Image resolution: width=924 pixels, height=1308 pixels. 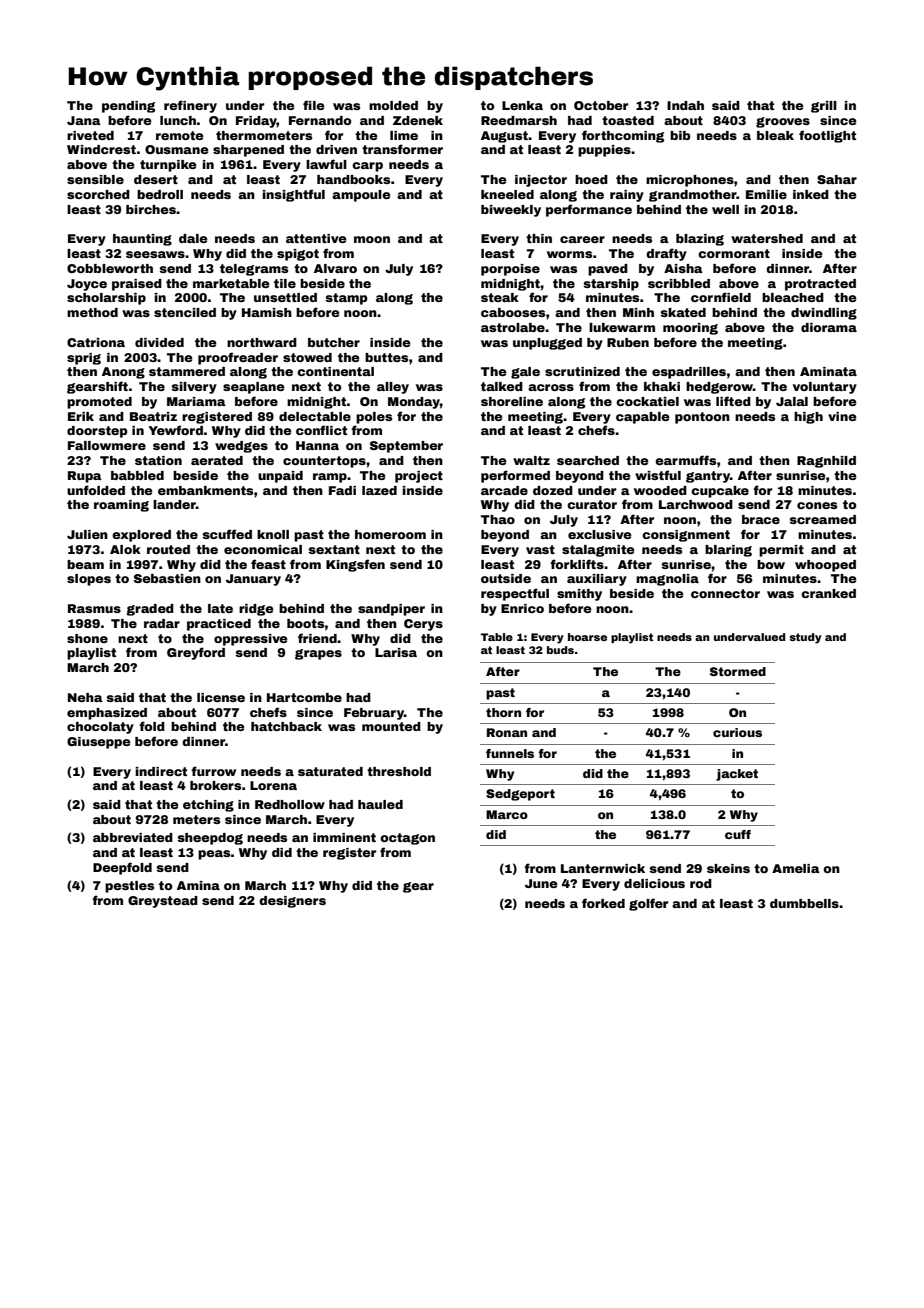 What do you see at coordinates (121, 506) in the screenshot?
I see `roaming` at bounding box center [121, 506].
